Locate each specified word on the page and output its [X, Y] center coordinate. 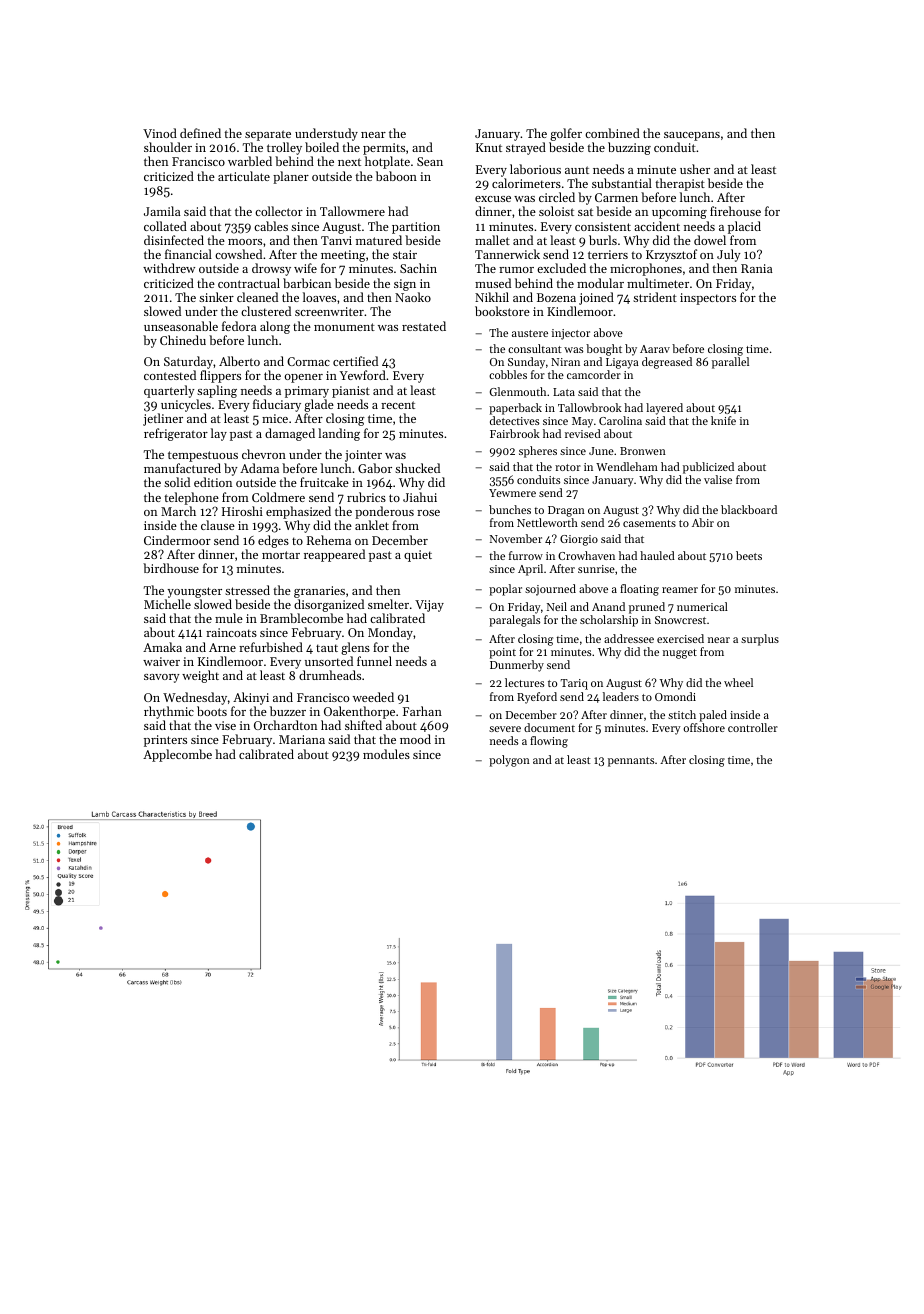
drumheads [330, 675]
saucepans [692, 136]
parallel [730, 363]
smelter [388, 604]
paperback [515, 409]
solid [177, 482]
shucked [417, 468]
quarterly [169, 391]
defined [200, 133]
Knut [489, 147]
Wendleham [627, 466]
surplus [760, 640]
